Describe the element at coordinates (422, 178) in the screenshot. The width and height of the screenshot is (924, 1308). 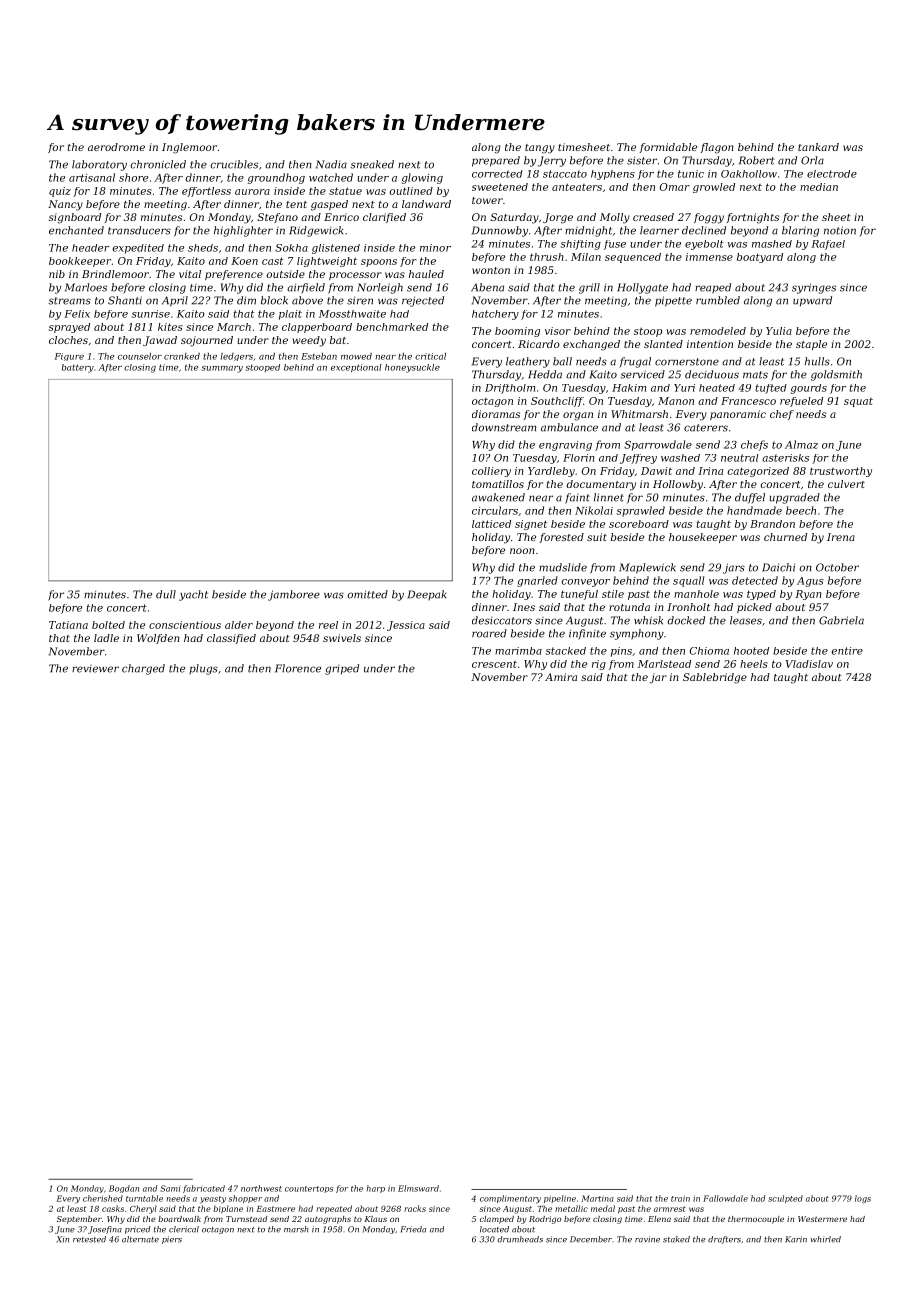
I see `glowing` at that location.
